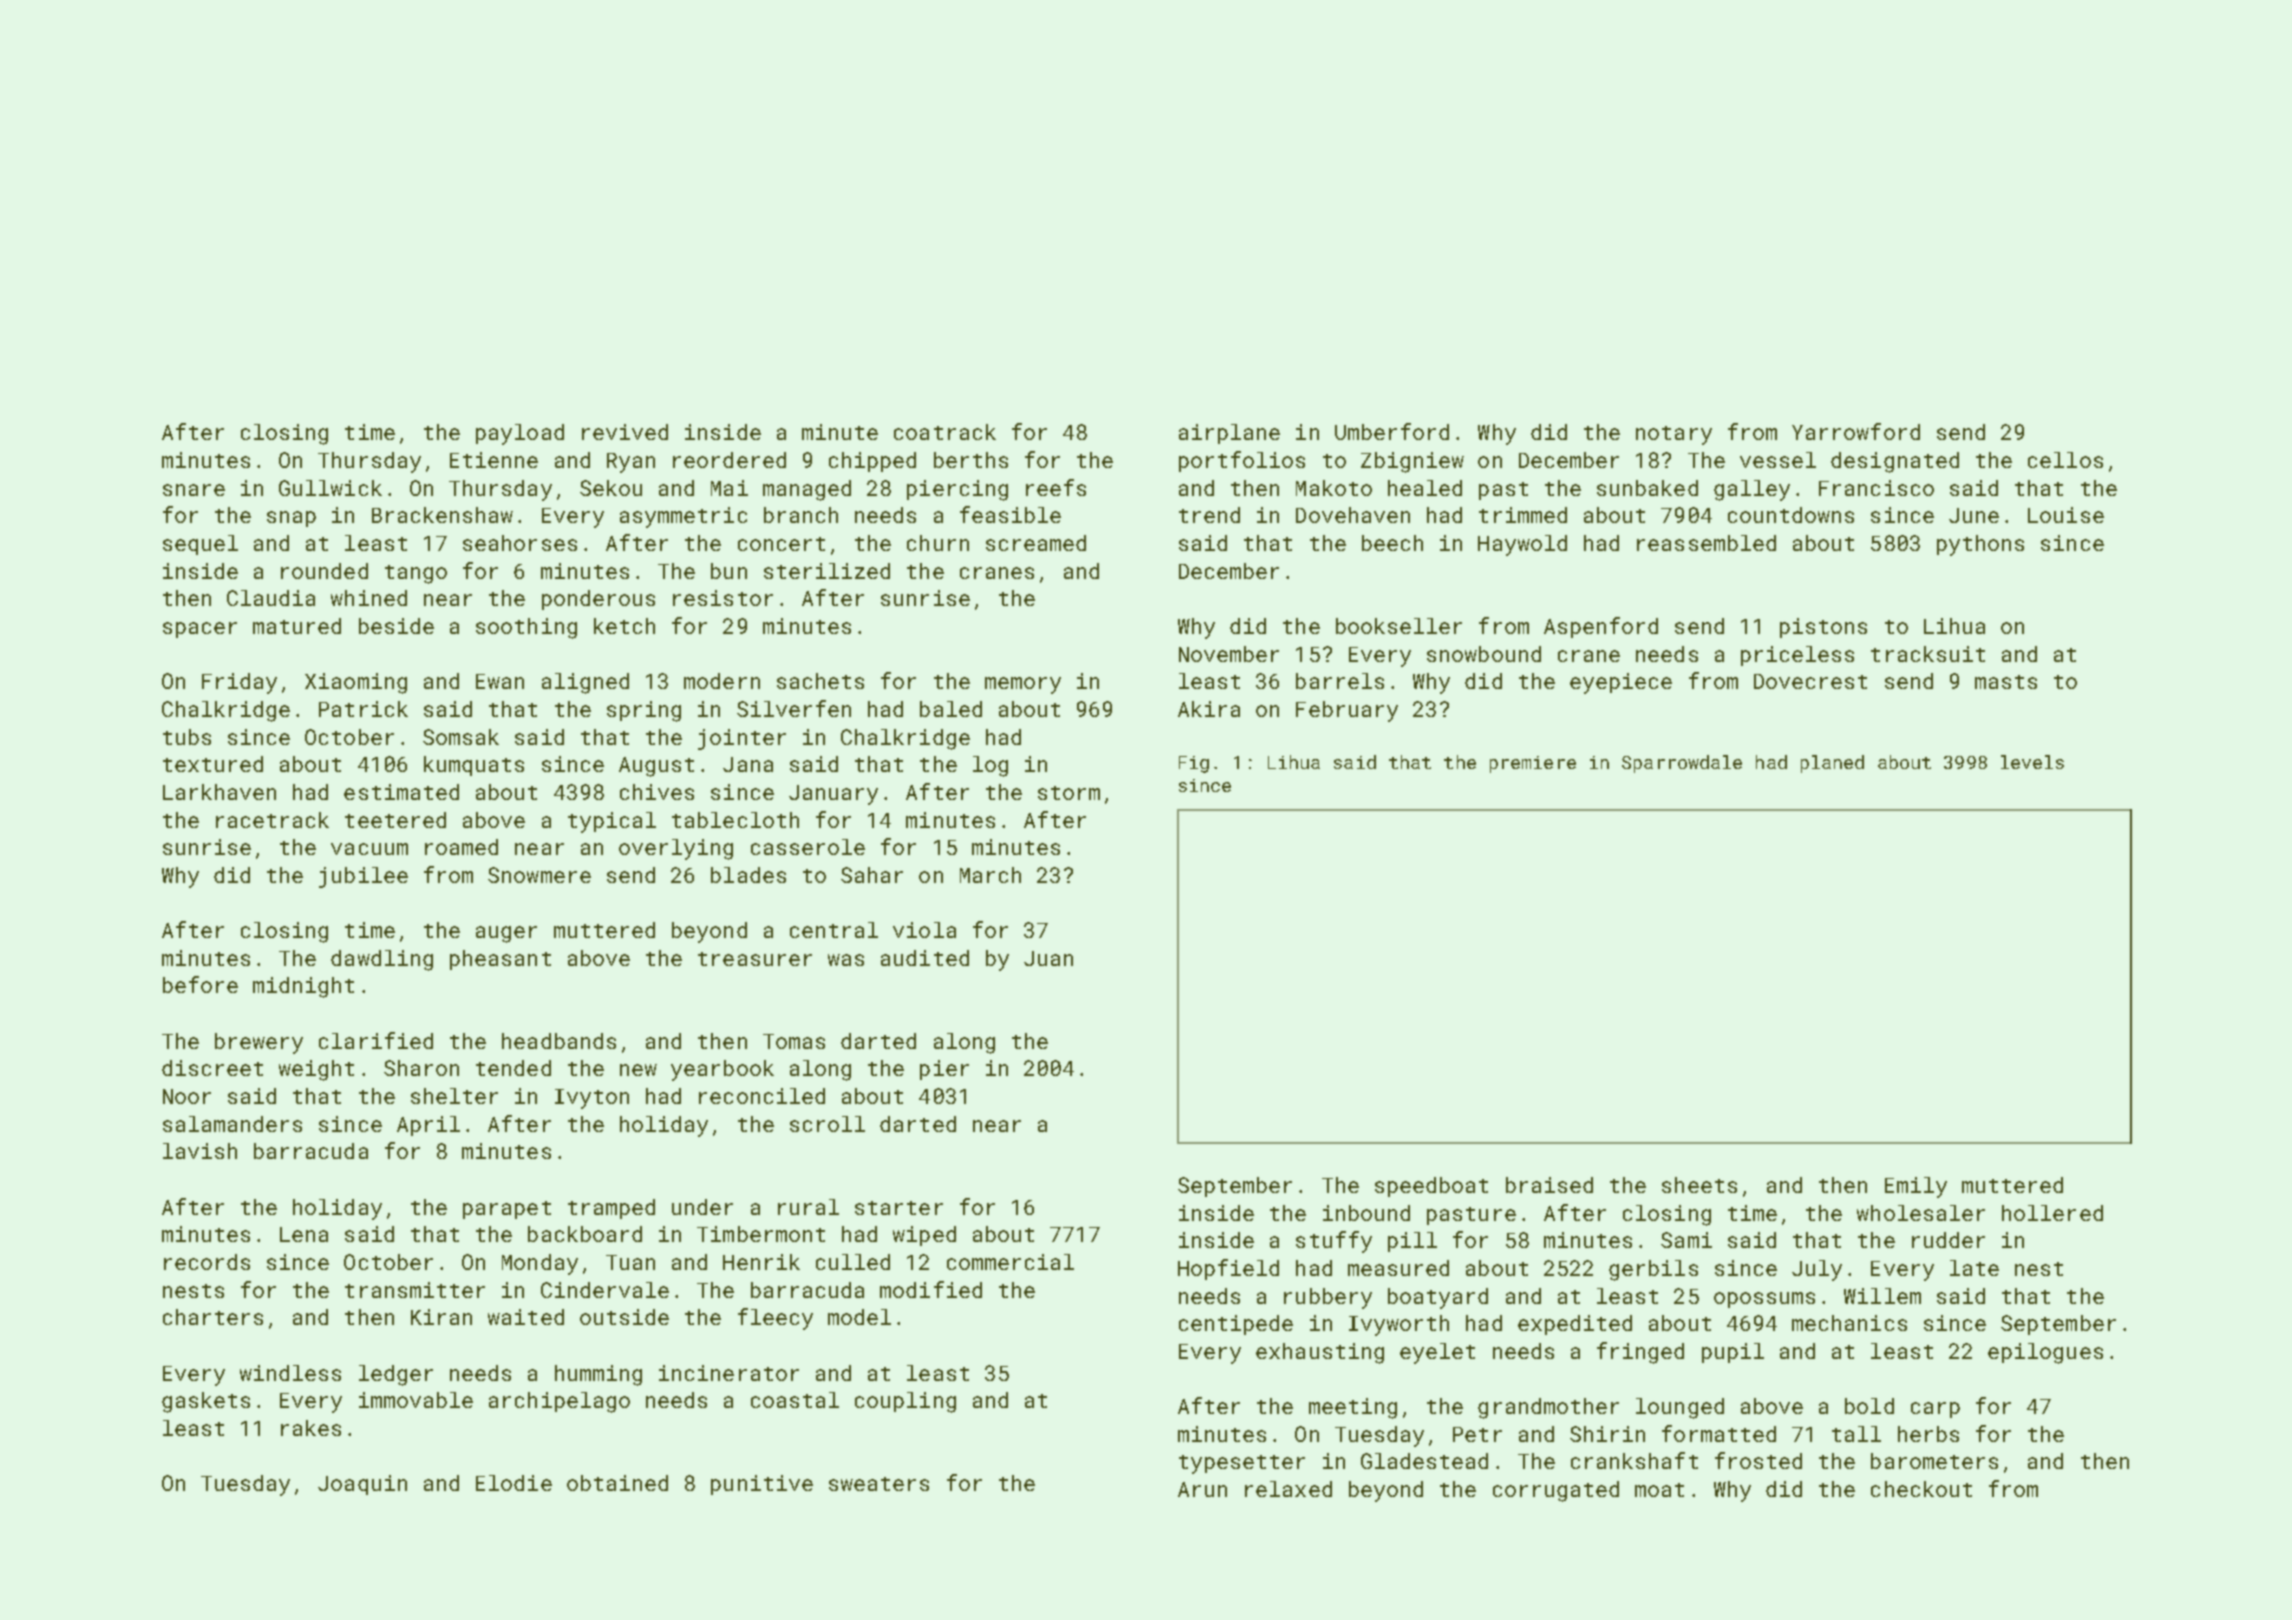 This screenshot has height=1620, width=2292. I want to click on parapet, so click(507, 1210).
